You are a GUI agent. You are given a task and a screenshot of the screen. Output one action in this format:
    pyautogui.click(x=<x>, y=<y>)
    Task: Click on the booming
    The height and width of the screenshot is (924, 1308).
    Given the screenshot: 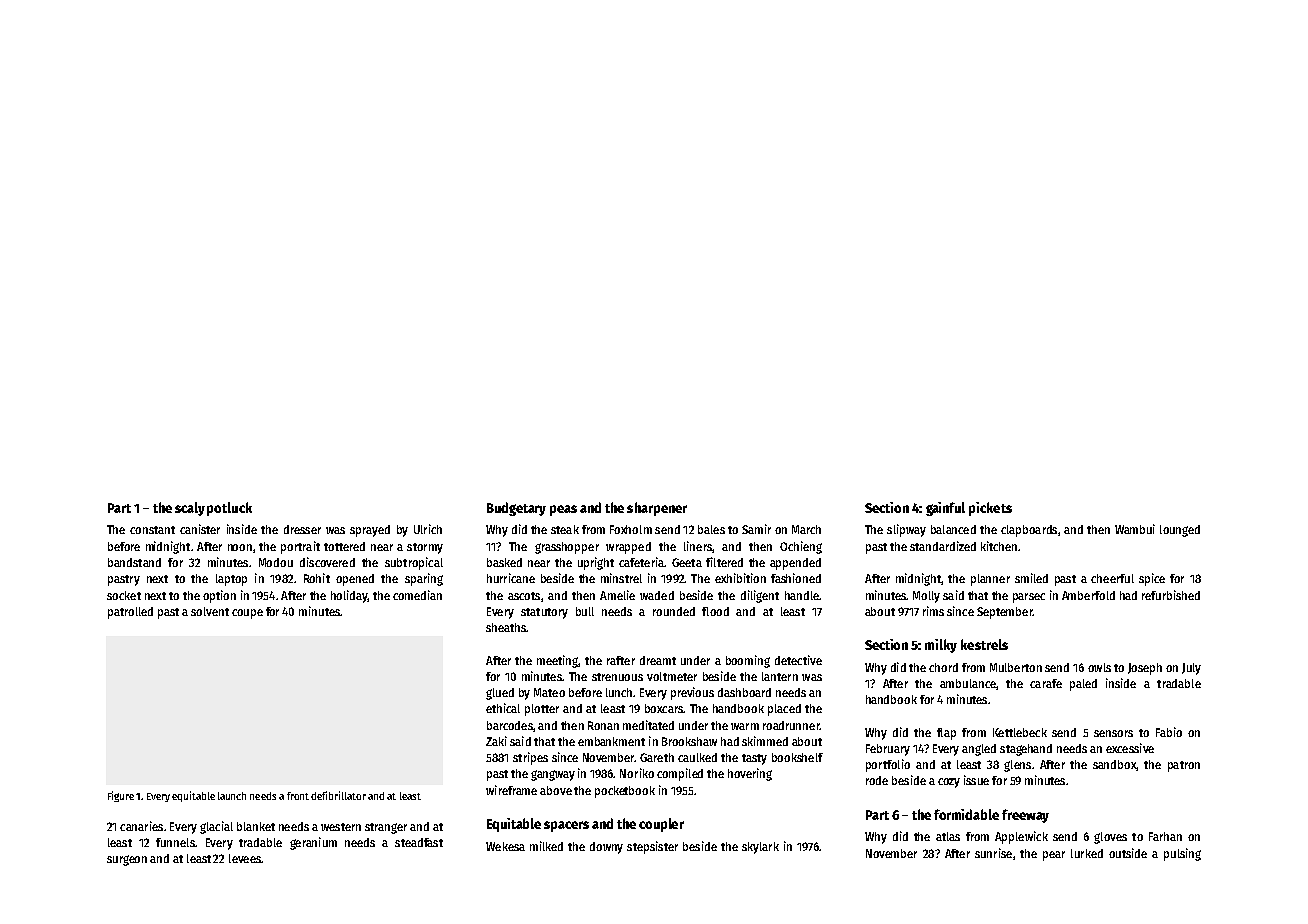 What is the action you would take?
    pyautogui.click(x=748, y=661)
